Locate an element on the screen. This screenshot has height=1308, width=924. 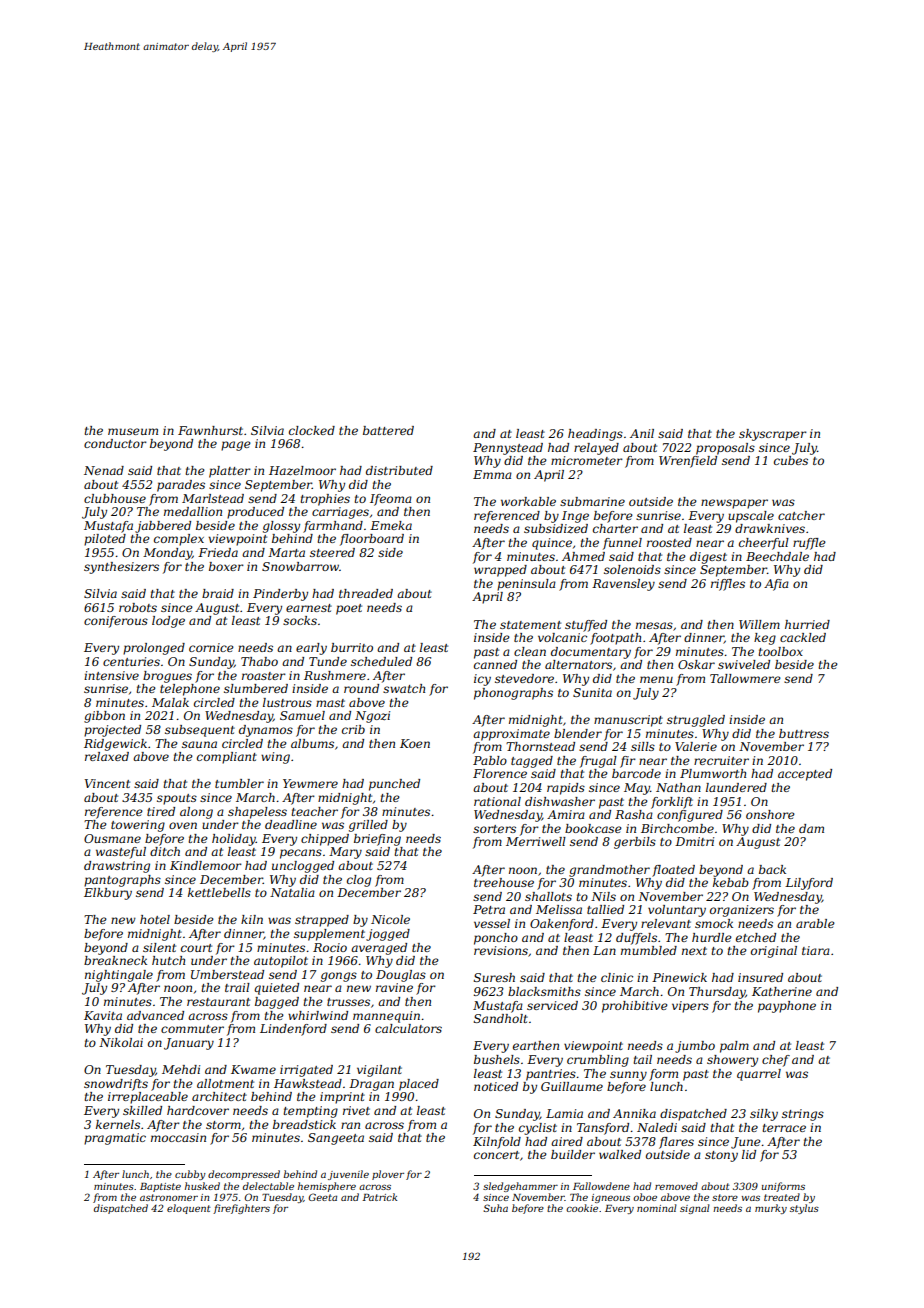
organizers is located at coordinates (742, 911).
